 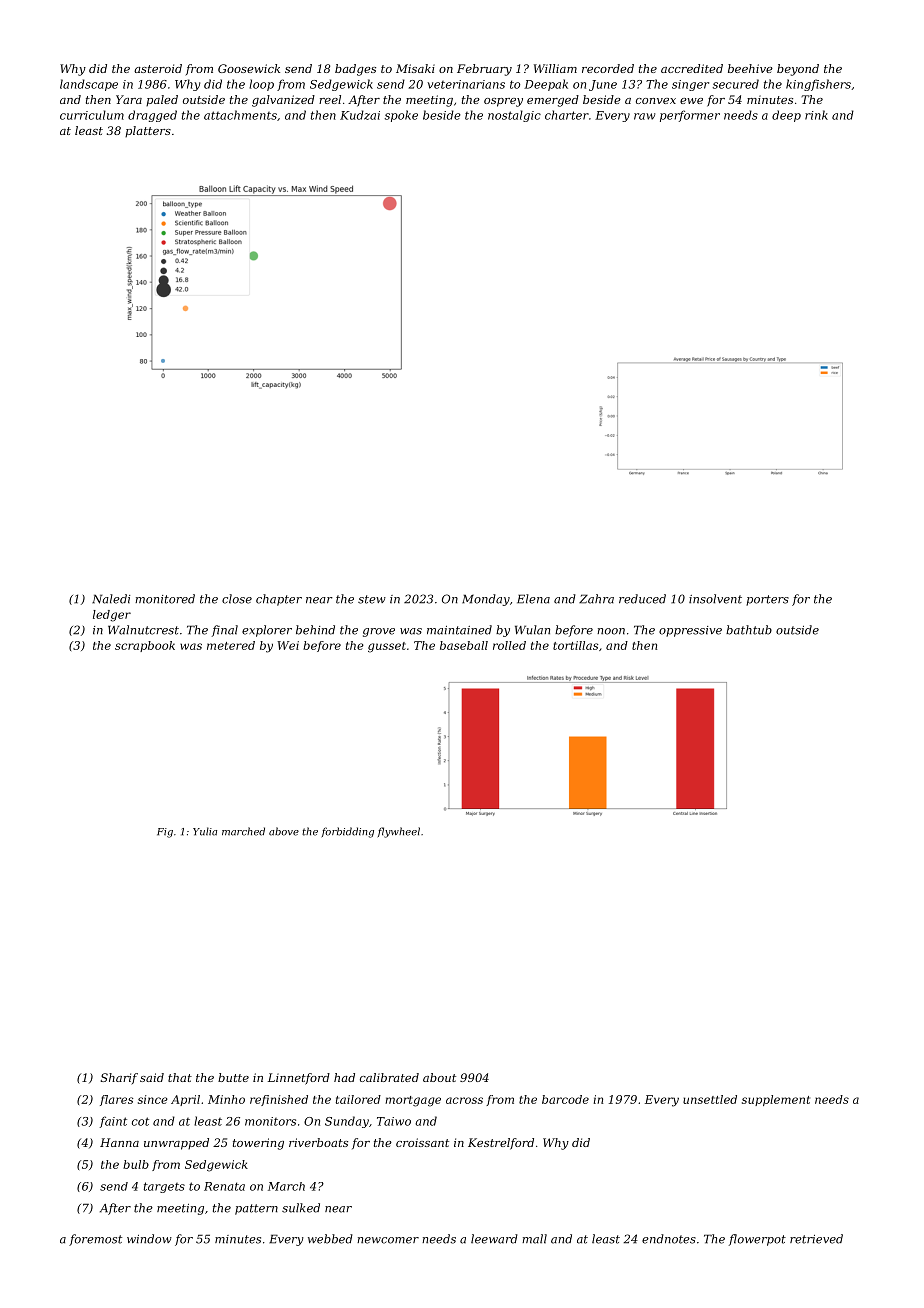 What do you see at coordinates (145, 646) in the screenshot?
I see `scrapbook` at bounding box center [145, 646].
